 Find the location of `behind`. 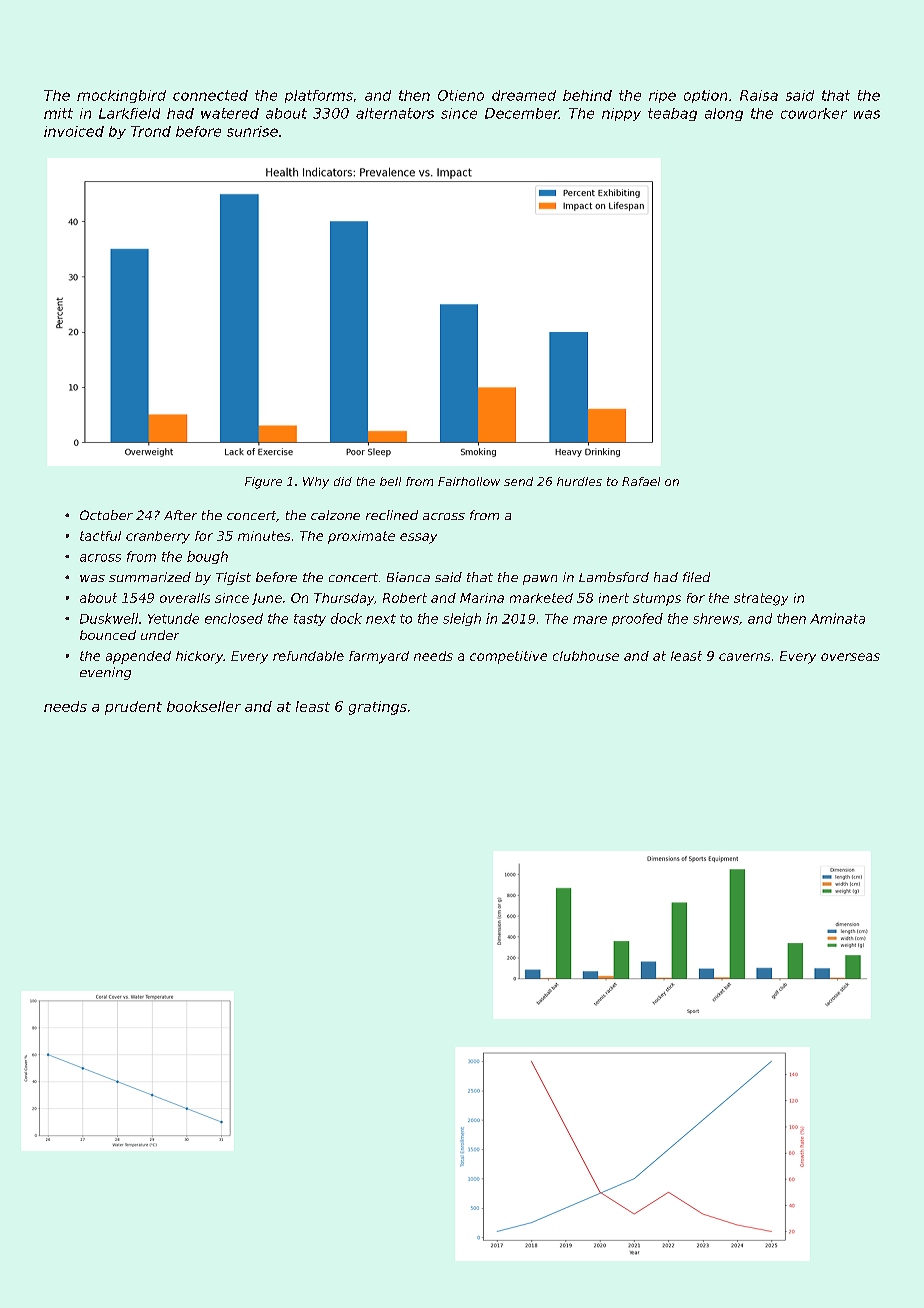

behind is located at coordinates (587, 95).
